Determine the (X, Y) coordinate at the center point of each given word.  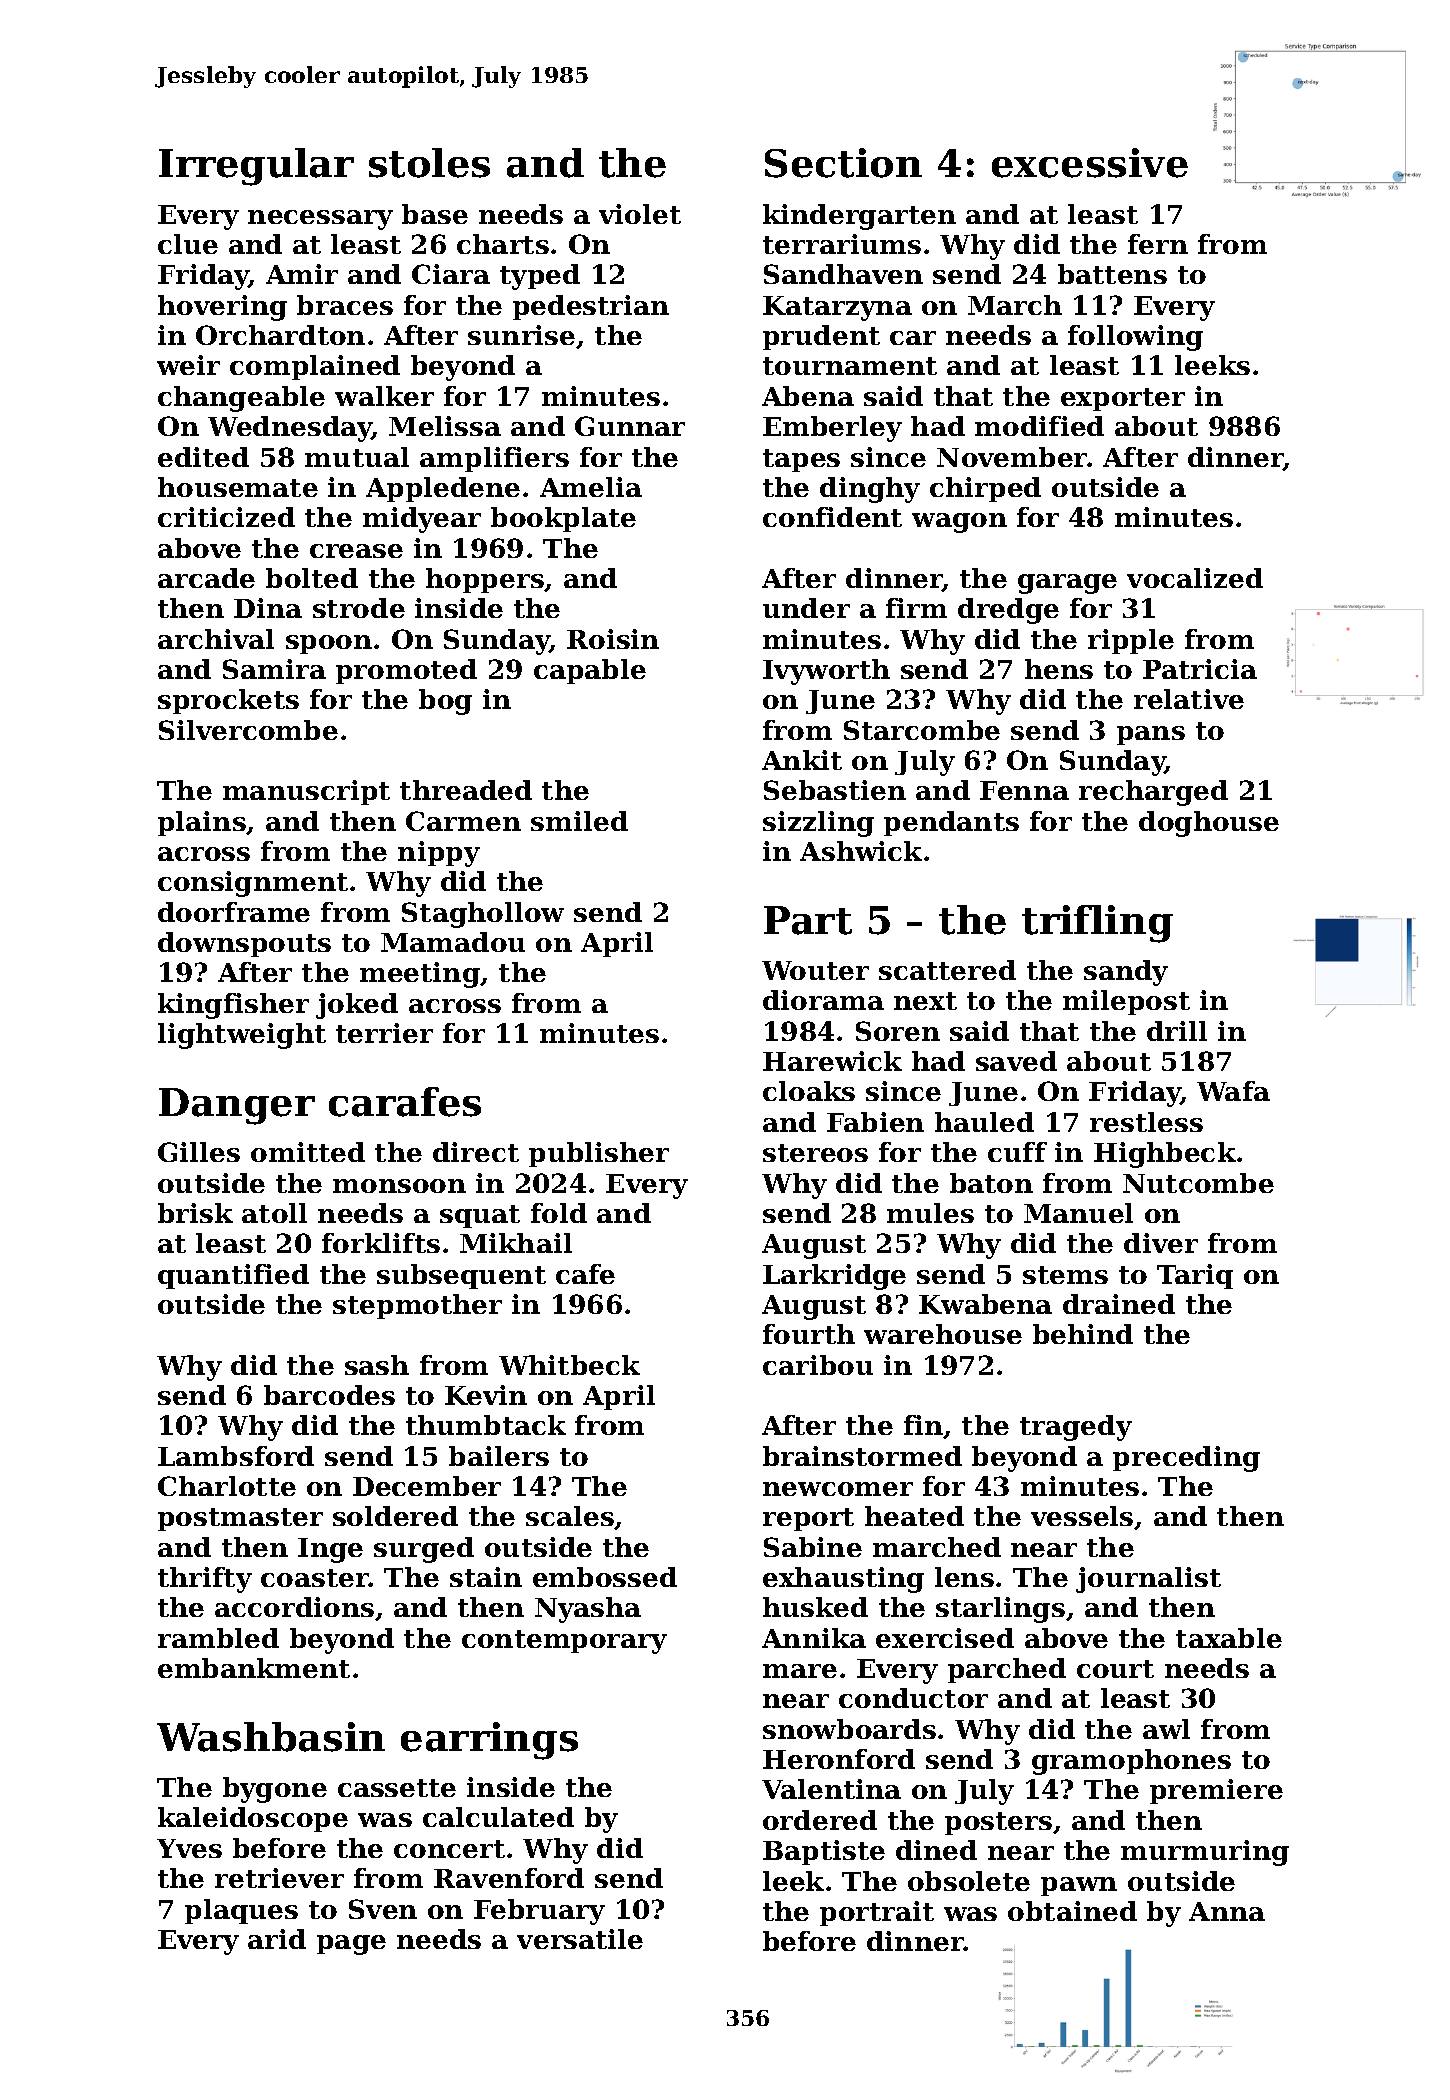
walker (384, 396)
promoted (406, 671)
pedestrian (591, 307)
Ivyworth (826, 672)
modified (1039, 426)
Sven (383, 1909)
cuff (1017, 1152)
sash (377, 1365)
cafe (585, 1274)
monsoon (399, 1186)
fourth (809, 1334)
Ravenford (509, 1878)
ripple (1131, 641)
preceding (1186, 1459)
